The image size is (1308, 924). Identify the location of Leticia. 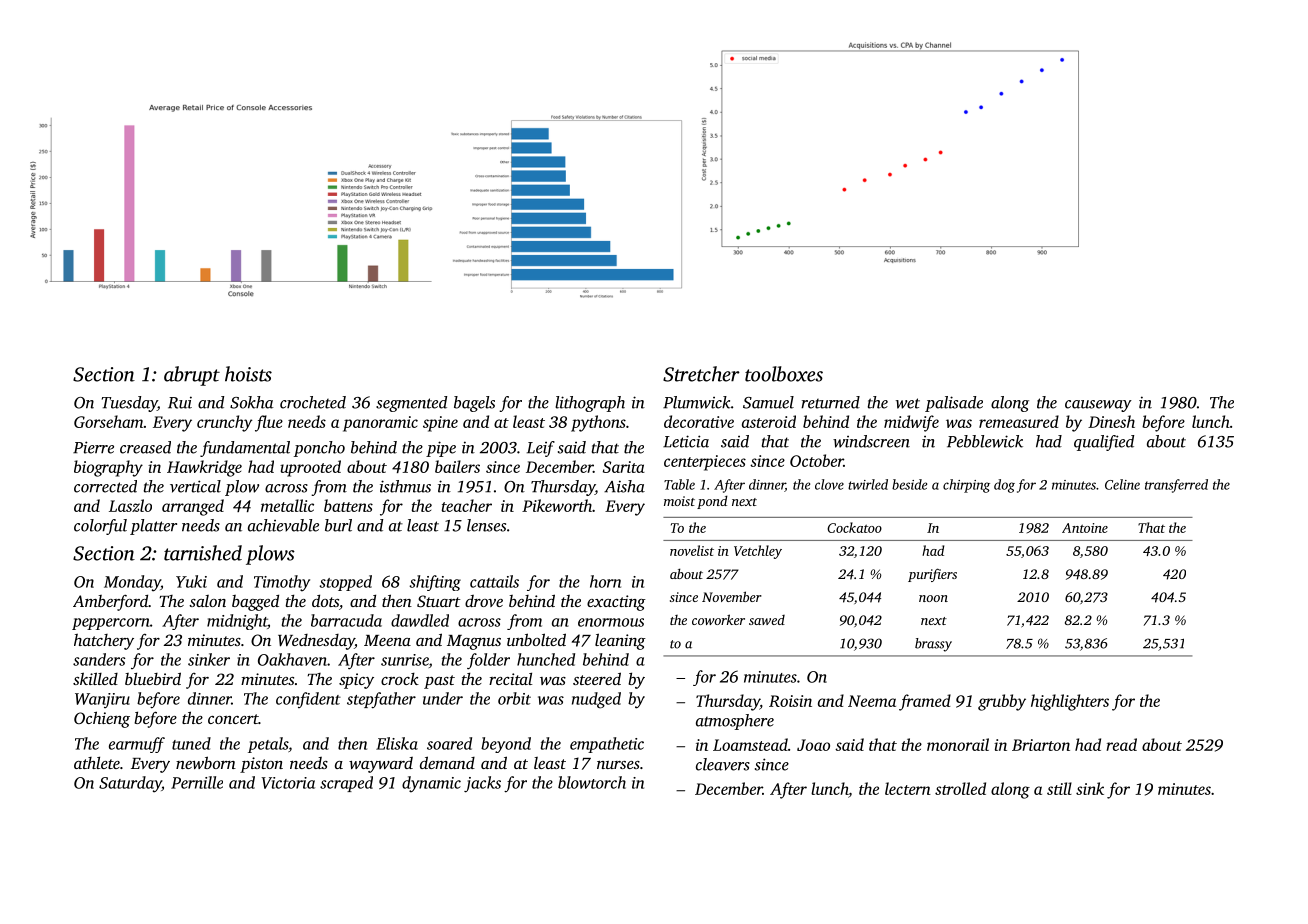
(686, 441).
